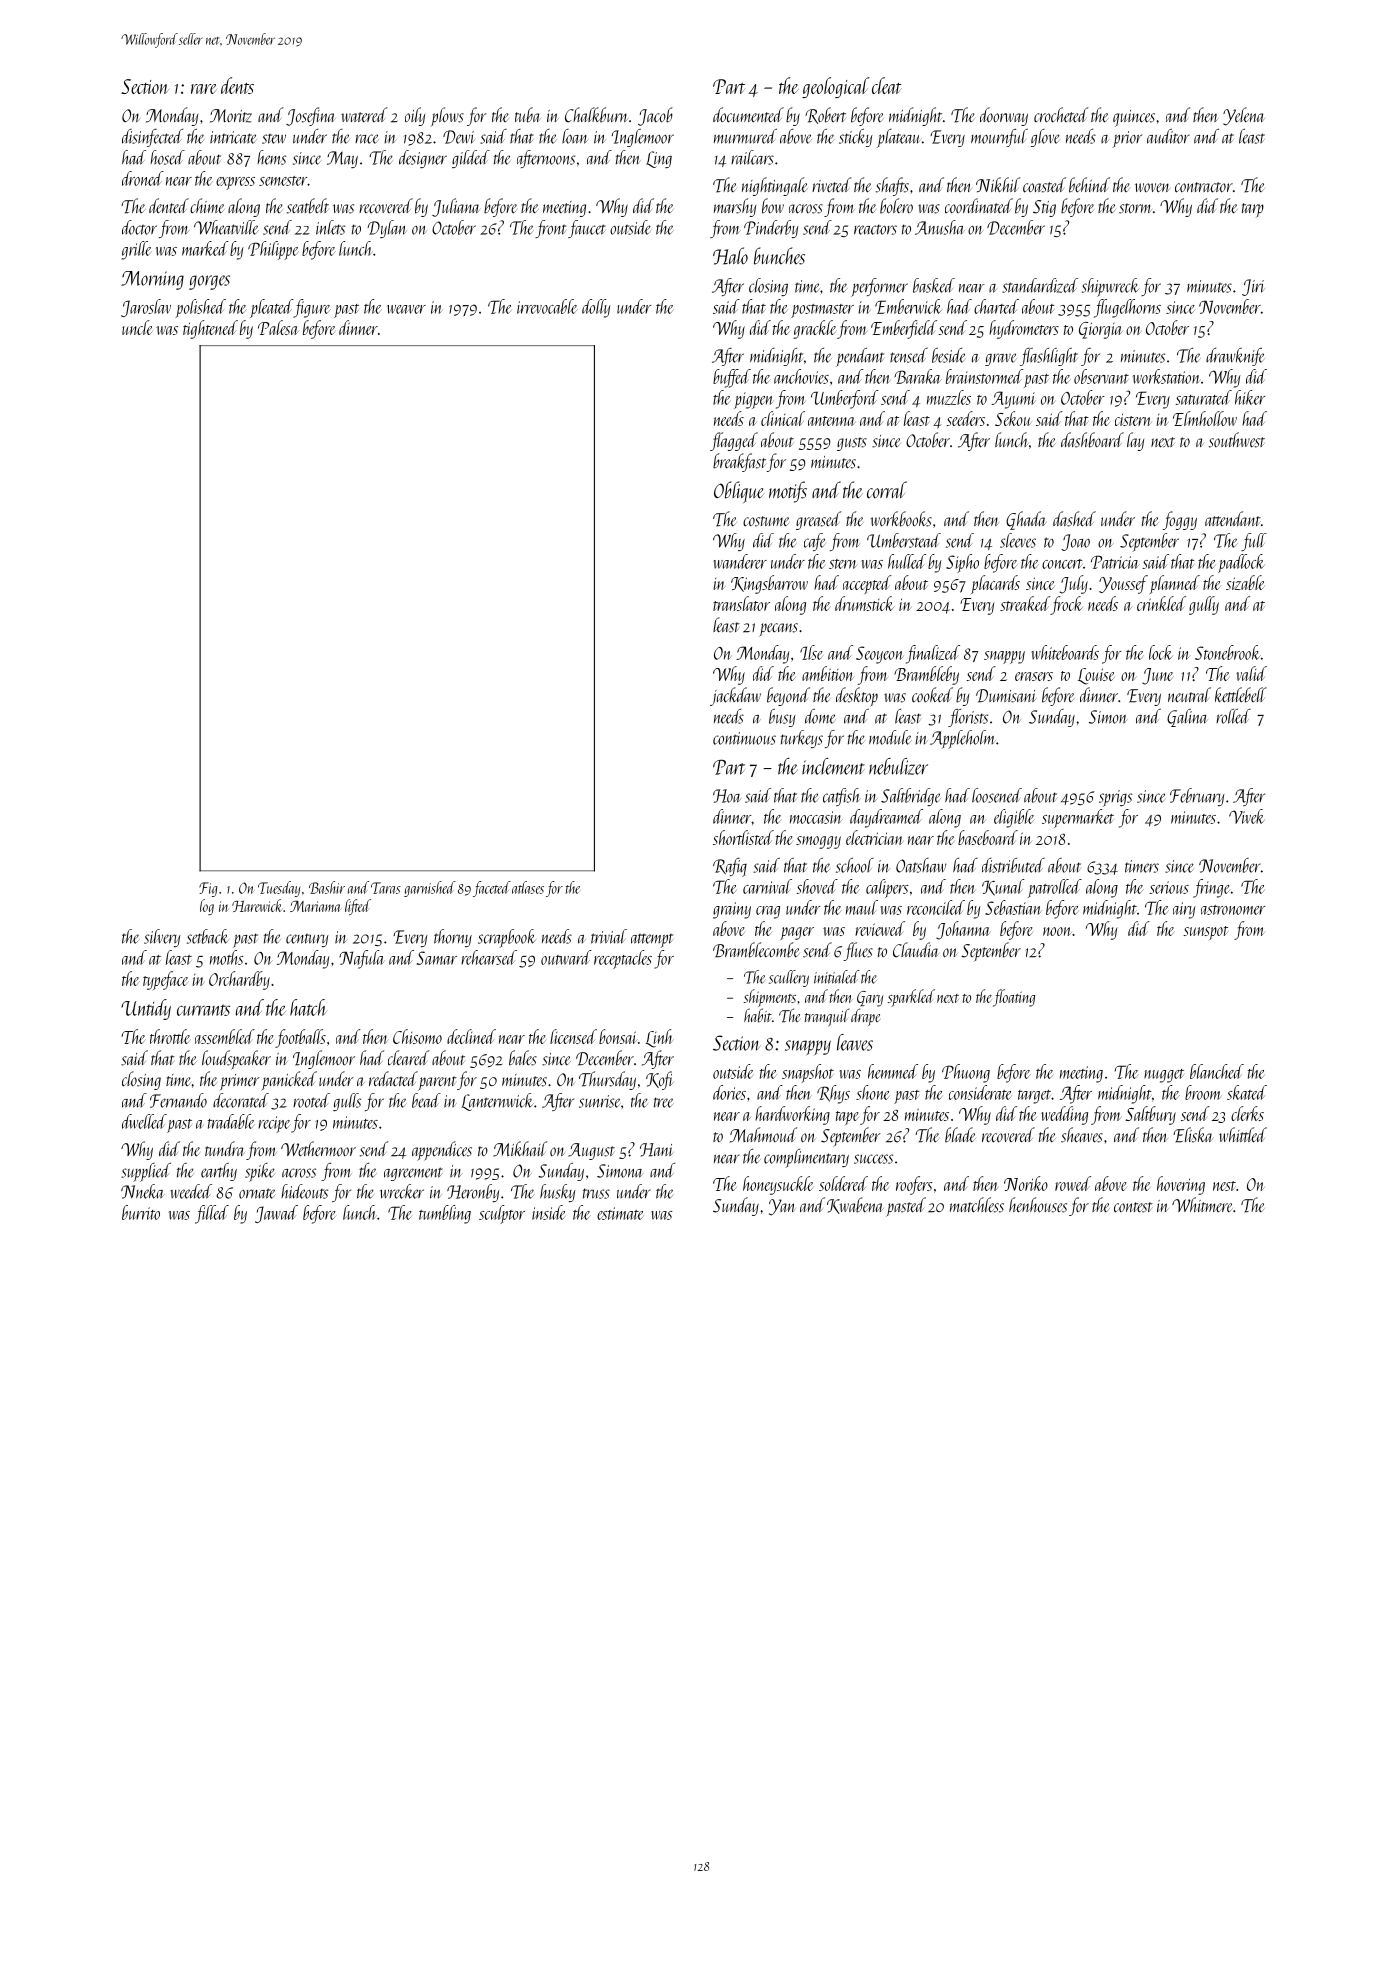  Describe the element at coordinates (1202, 1205) in the image. I see `Whitmere` at that location.
